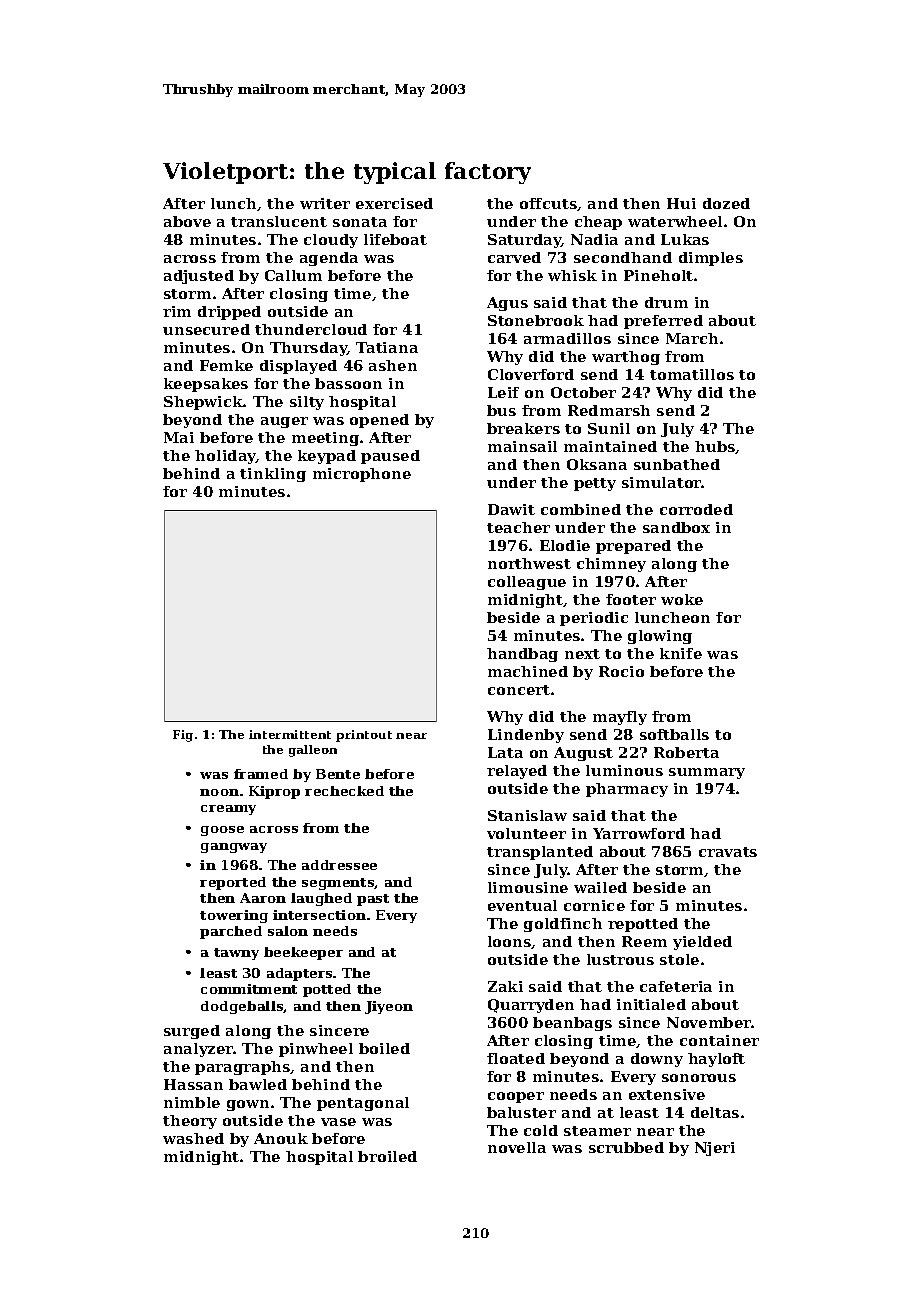  What do you see at coordinates (692, 374) in the page?
I see `tomatillos` at bounding box center [692, 374].
